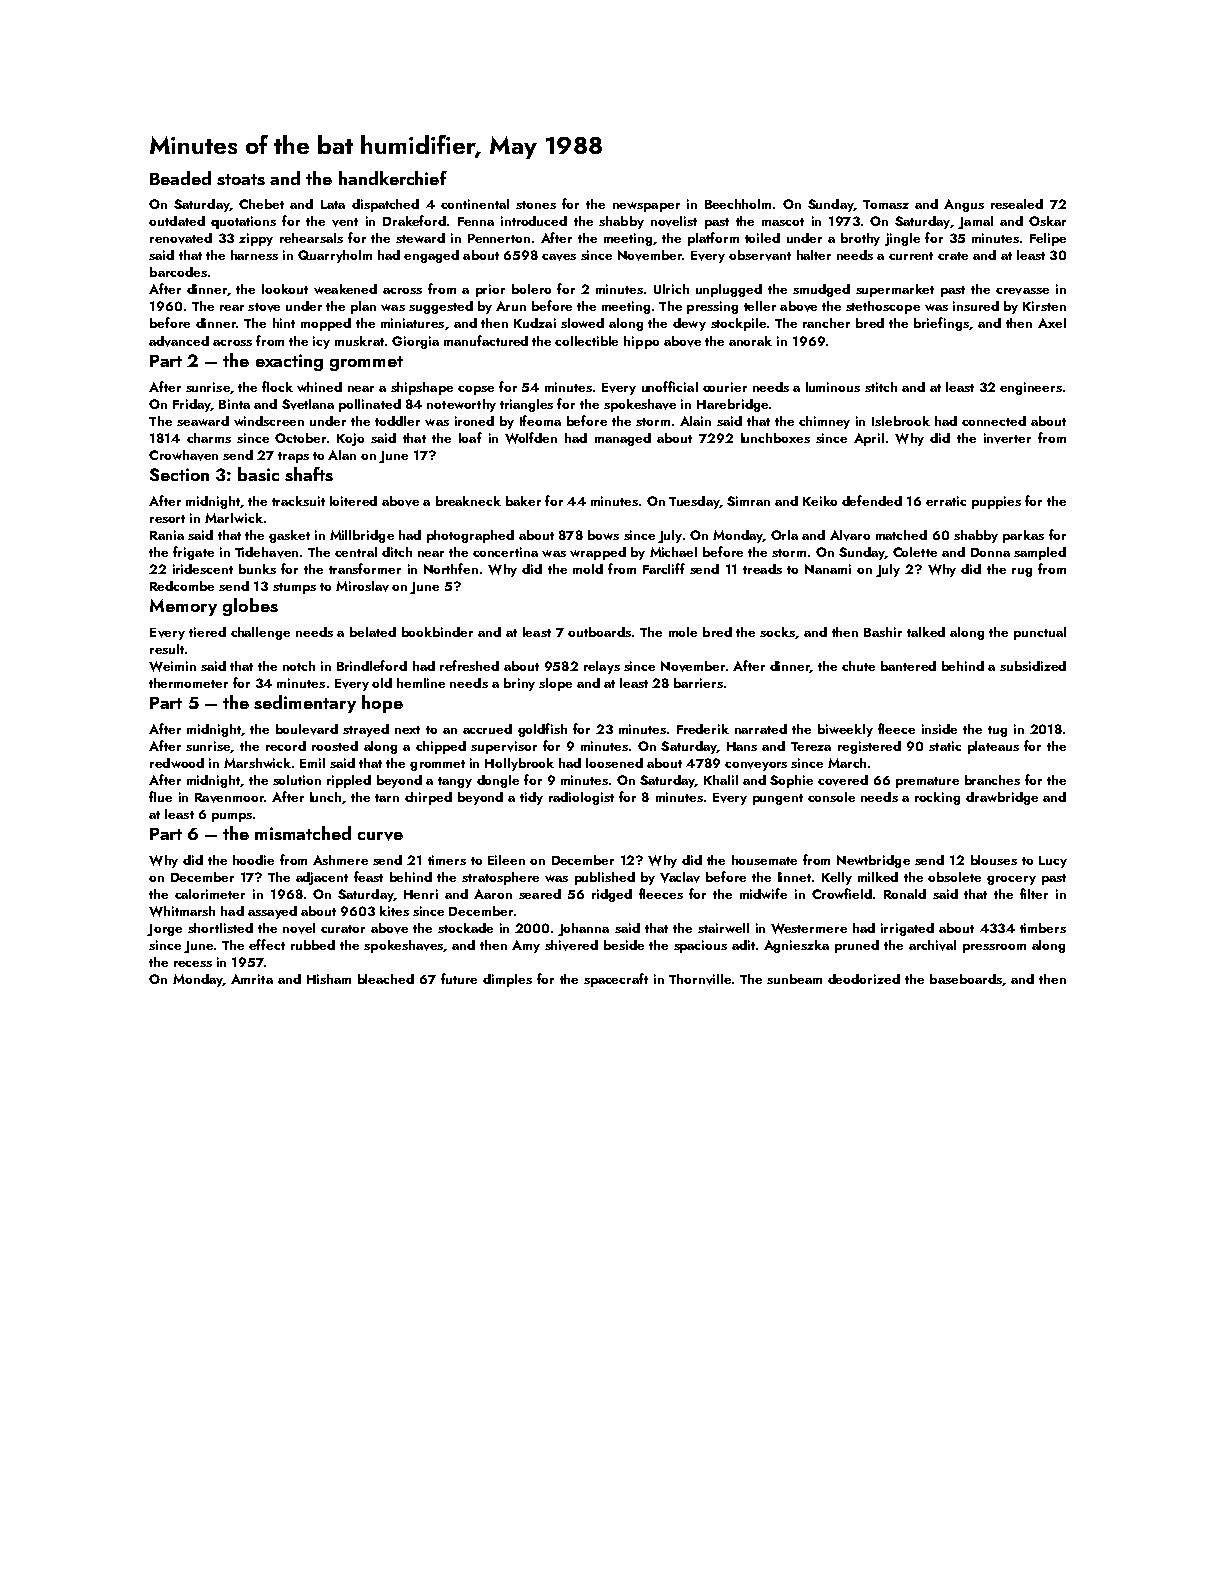  I want to click on Hisham, so click(329, 979).
